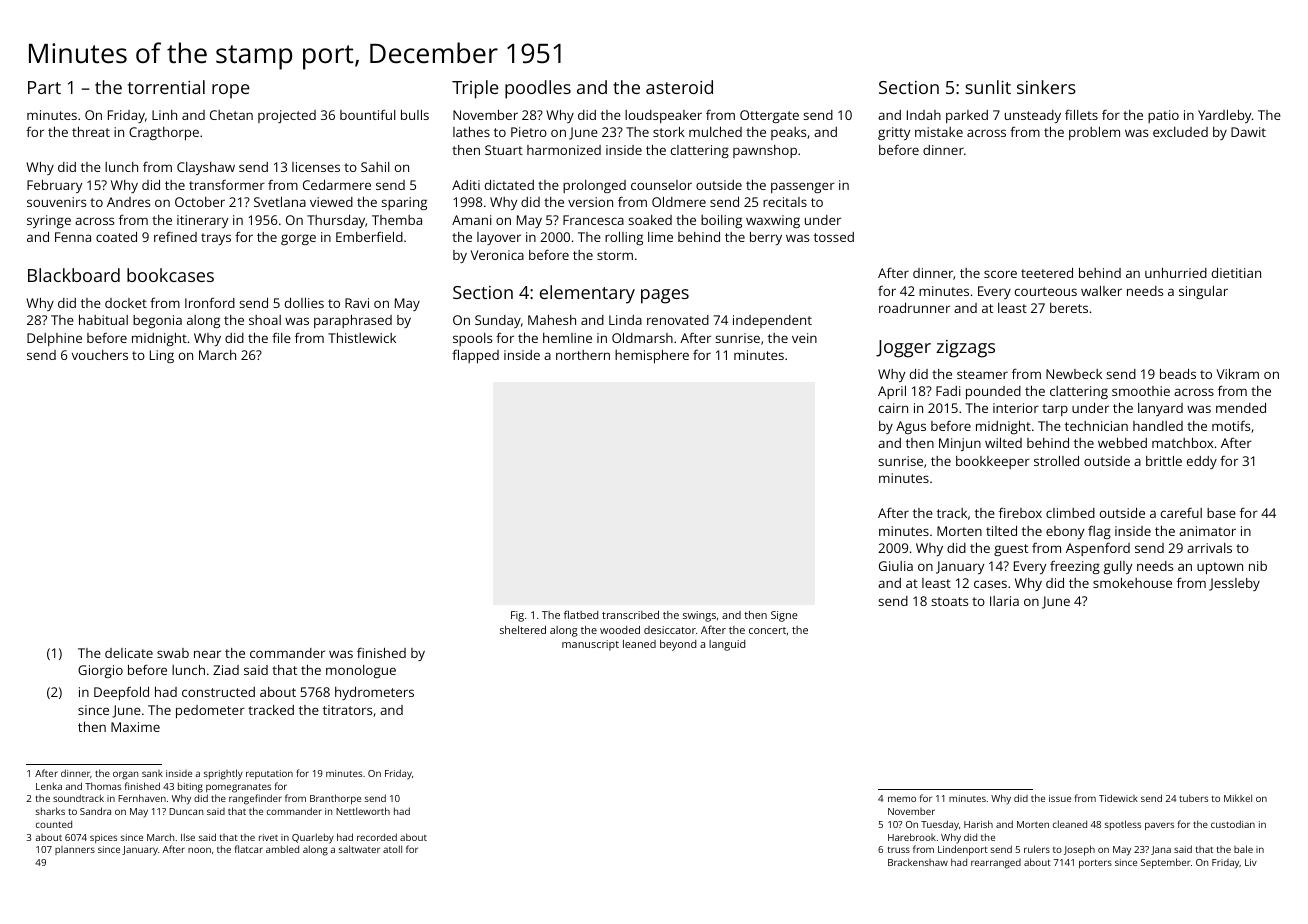 Image resolution: width=1308 pixels, height=924 pixels. What do you see at coordinates (1203, 292) in the document?
I see `singular` at bounding box center [1203, 292].
